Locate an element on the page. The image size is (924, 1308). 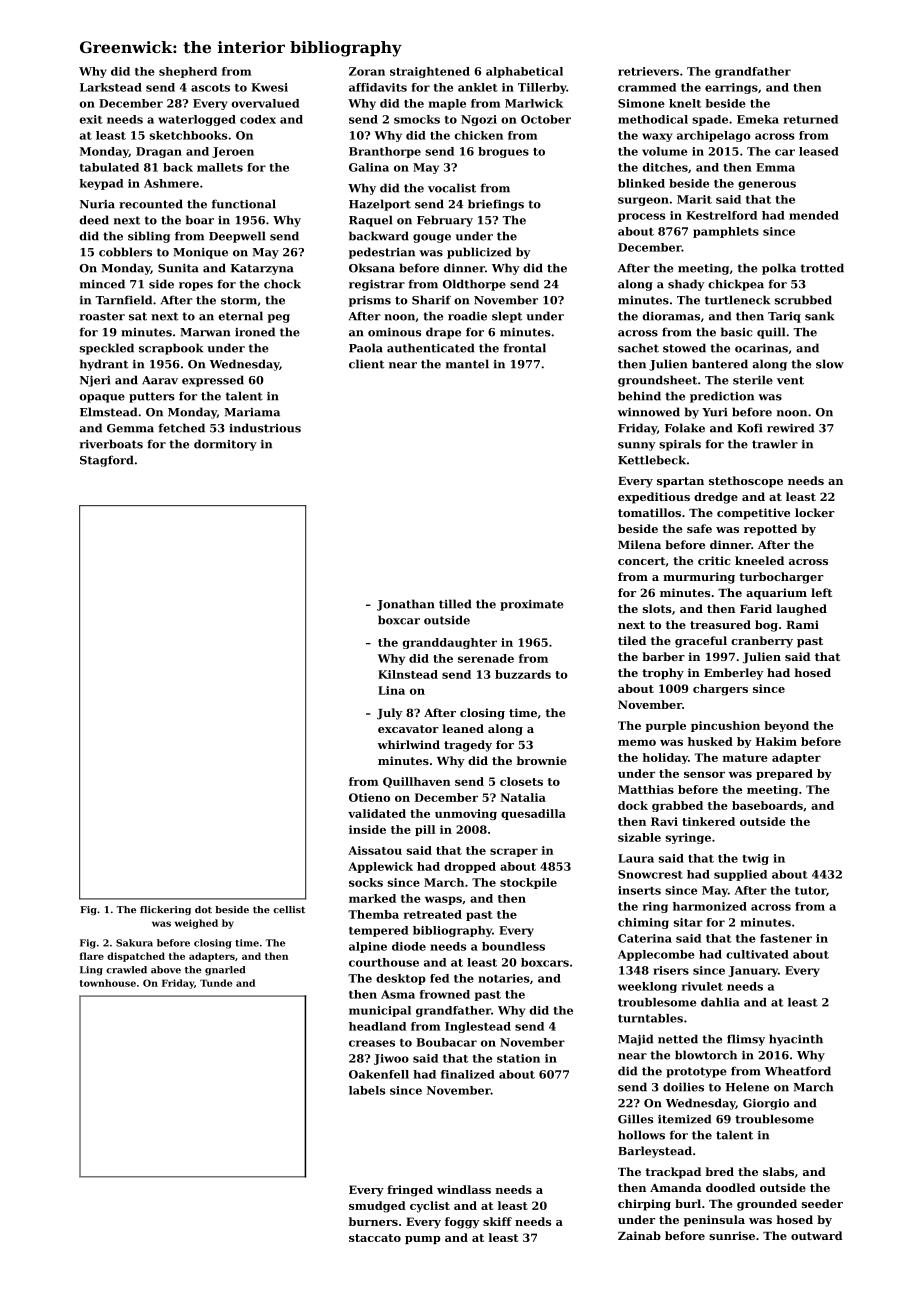
locker is located at coordinates (815, 512).
